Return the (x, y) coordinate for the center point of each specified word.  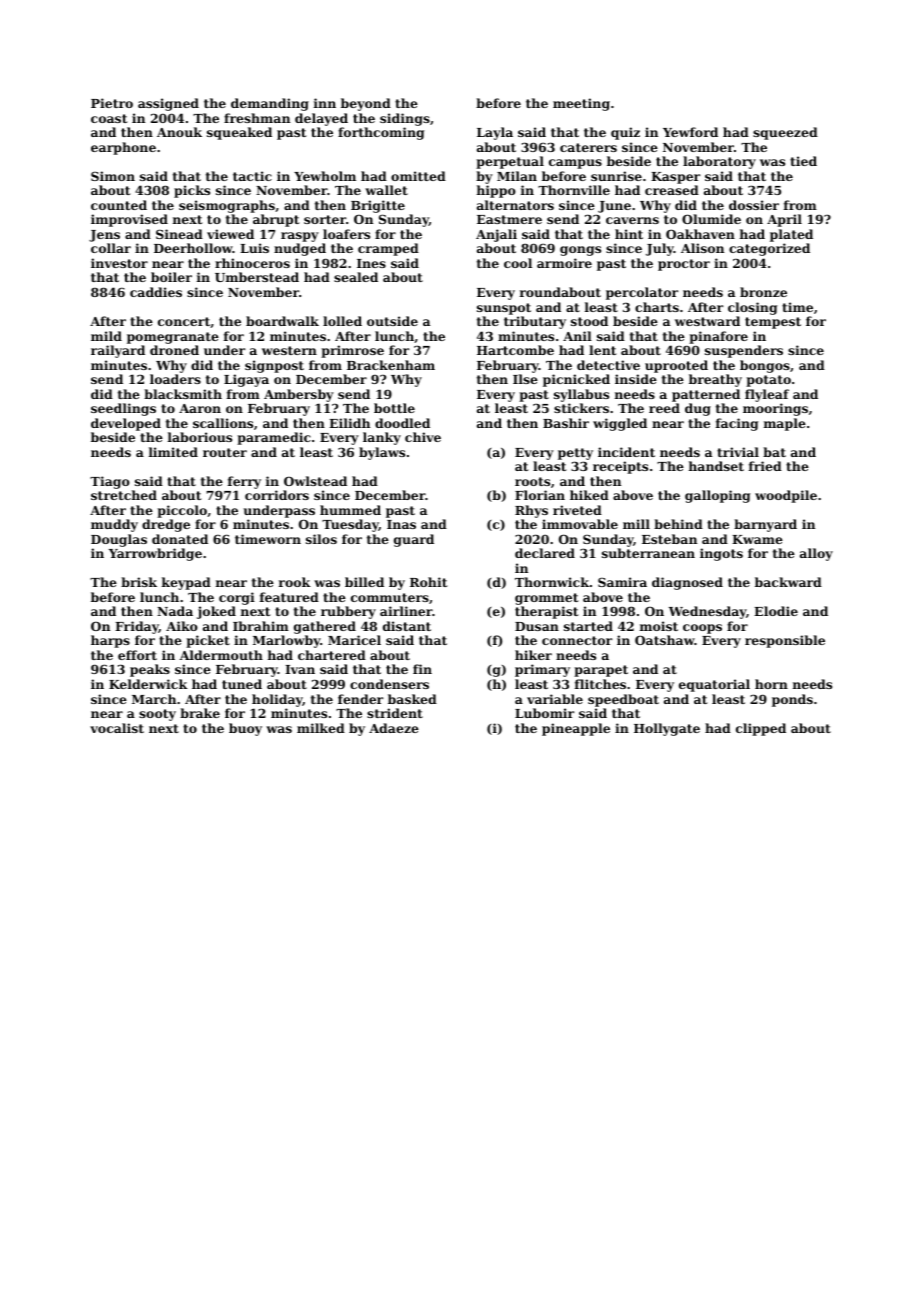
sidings (405, 119)
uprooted (676, 366)
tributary (535, 322)
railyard (118, 351)
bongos (765, 366)
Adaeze (394, 728)
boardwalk (282, 321)
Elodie (776, 611)
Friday (137, 627)
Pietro (112, 103)
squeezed (785, 133)
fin (422, 669)
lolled (342, 321)
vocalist (117, 728)
